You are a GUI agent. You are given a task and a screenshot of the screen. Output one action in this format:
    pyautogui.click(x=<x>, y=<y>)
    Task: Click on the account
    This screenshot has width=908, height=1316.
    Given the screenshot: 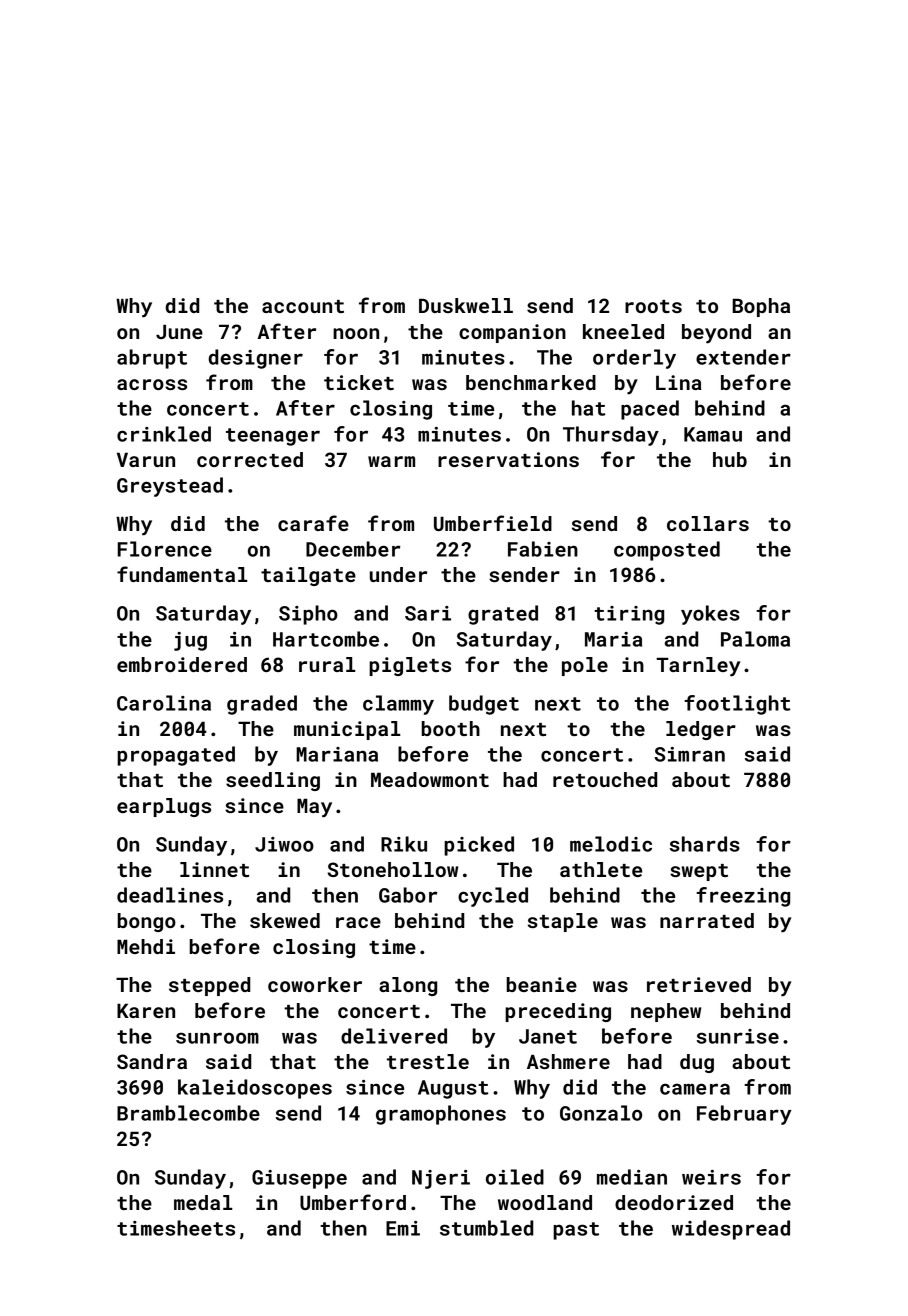 What is the action you would take?
    pyautogui.click(x=303, y=306)
